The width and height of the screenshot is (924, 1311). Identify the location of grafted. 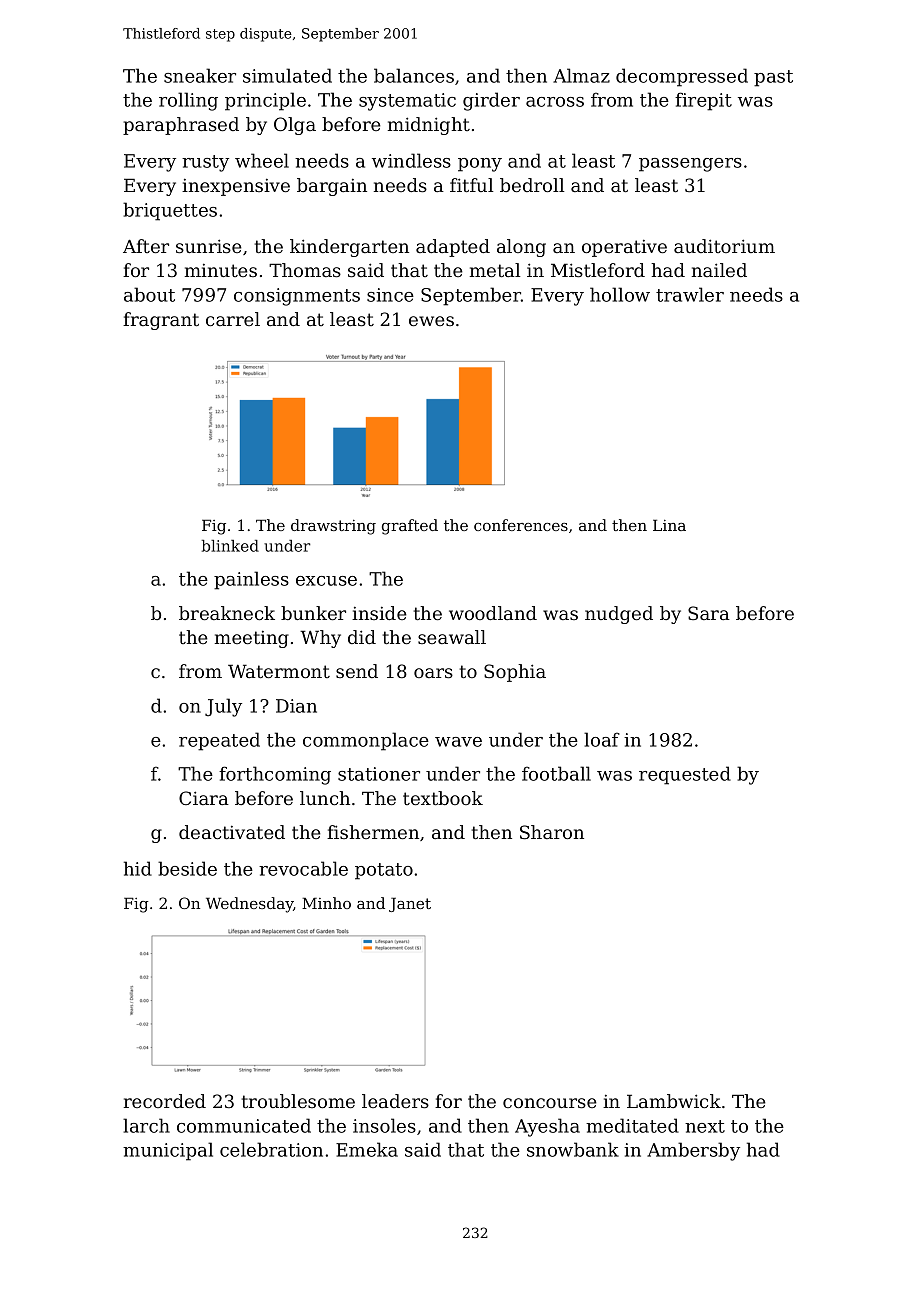
(410, 527).
